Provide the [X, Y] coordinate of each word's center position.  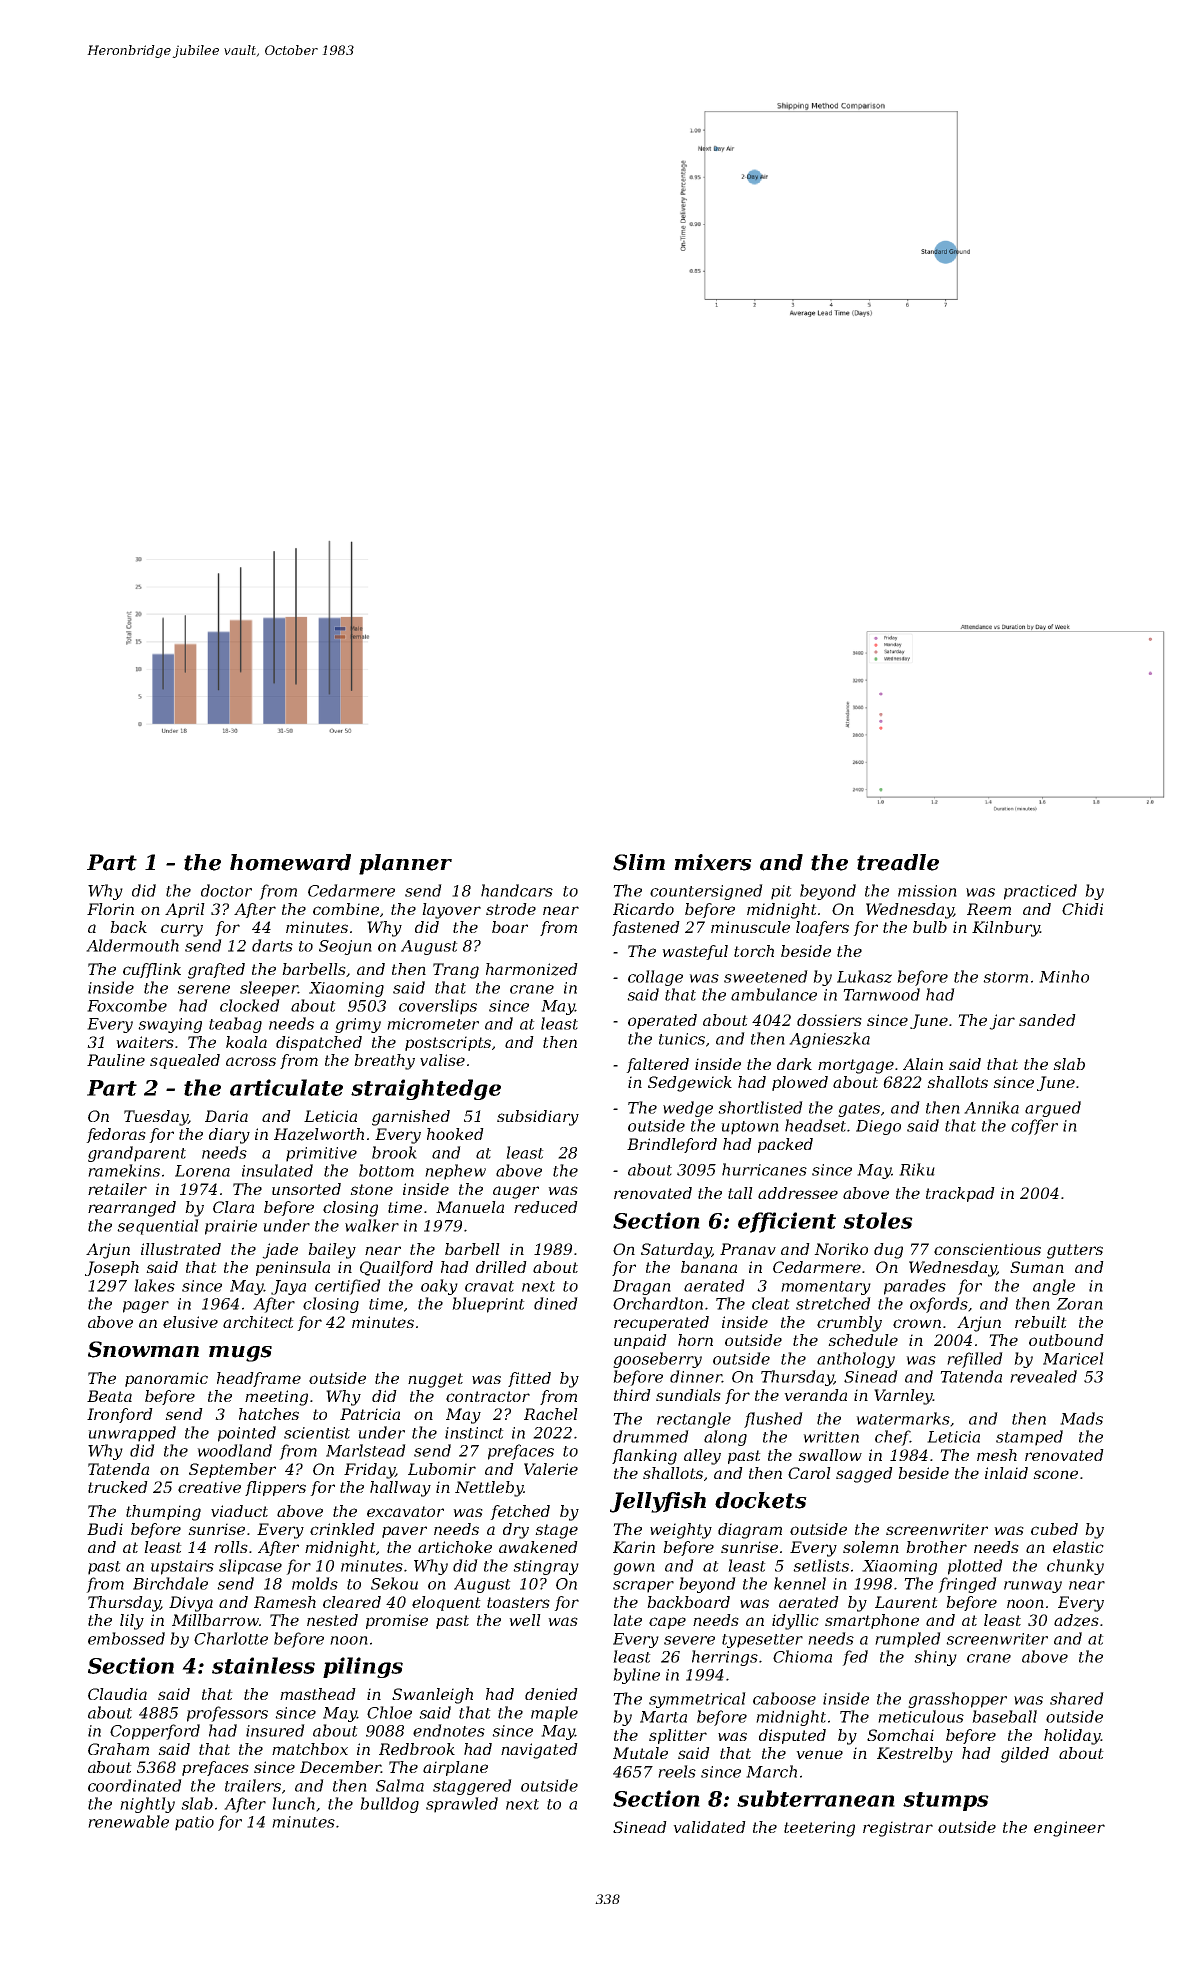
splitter [678, 1736]
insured [275, 1730]
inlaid [1006, 1473]
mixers [713, 862]
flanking [644, 1457]
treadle [898, 862]
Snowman [143, 1349]
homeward [290, 862]
